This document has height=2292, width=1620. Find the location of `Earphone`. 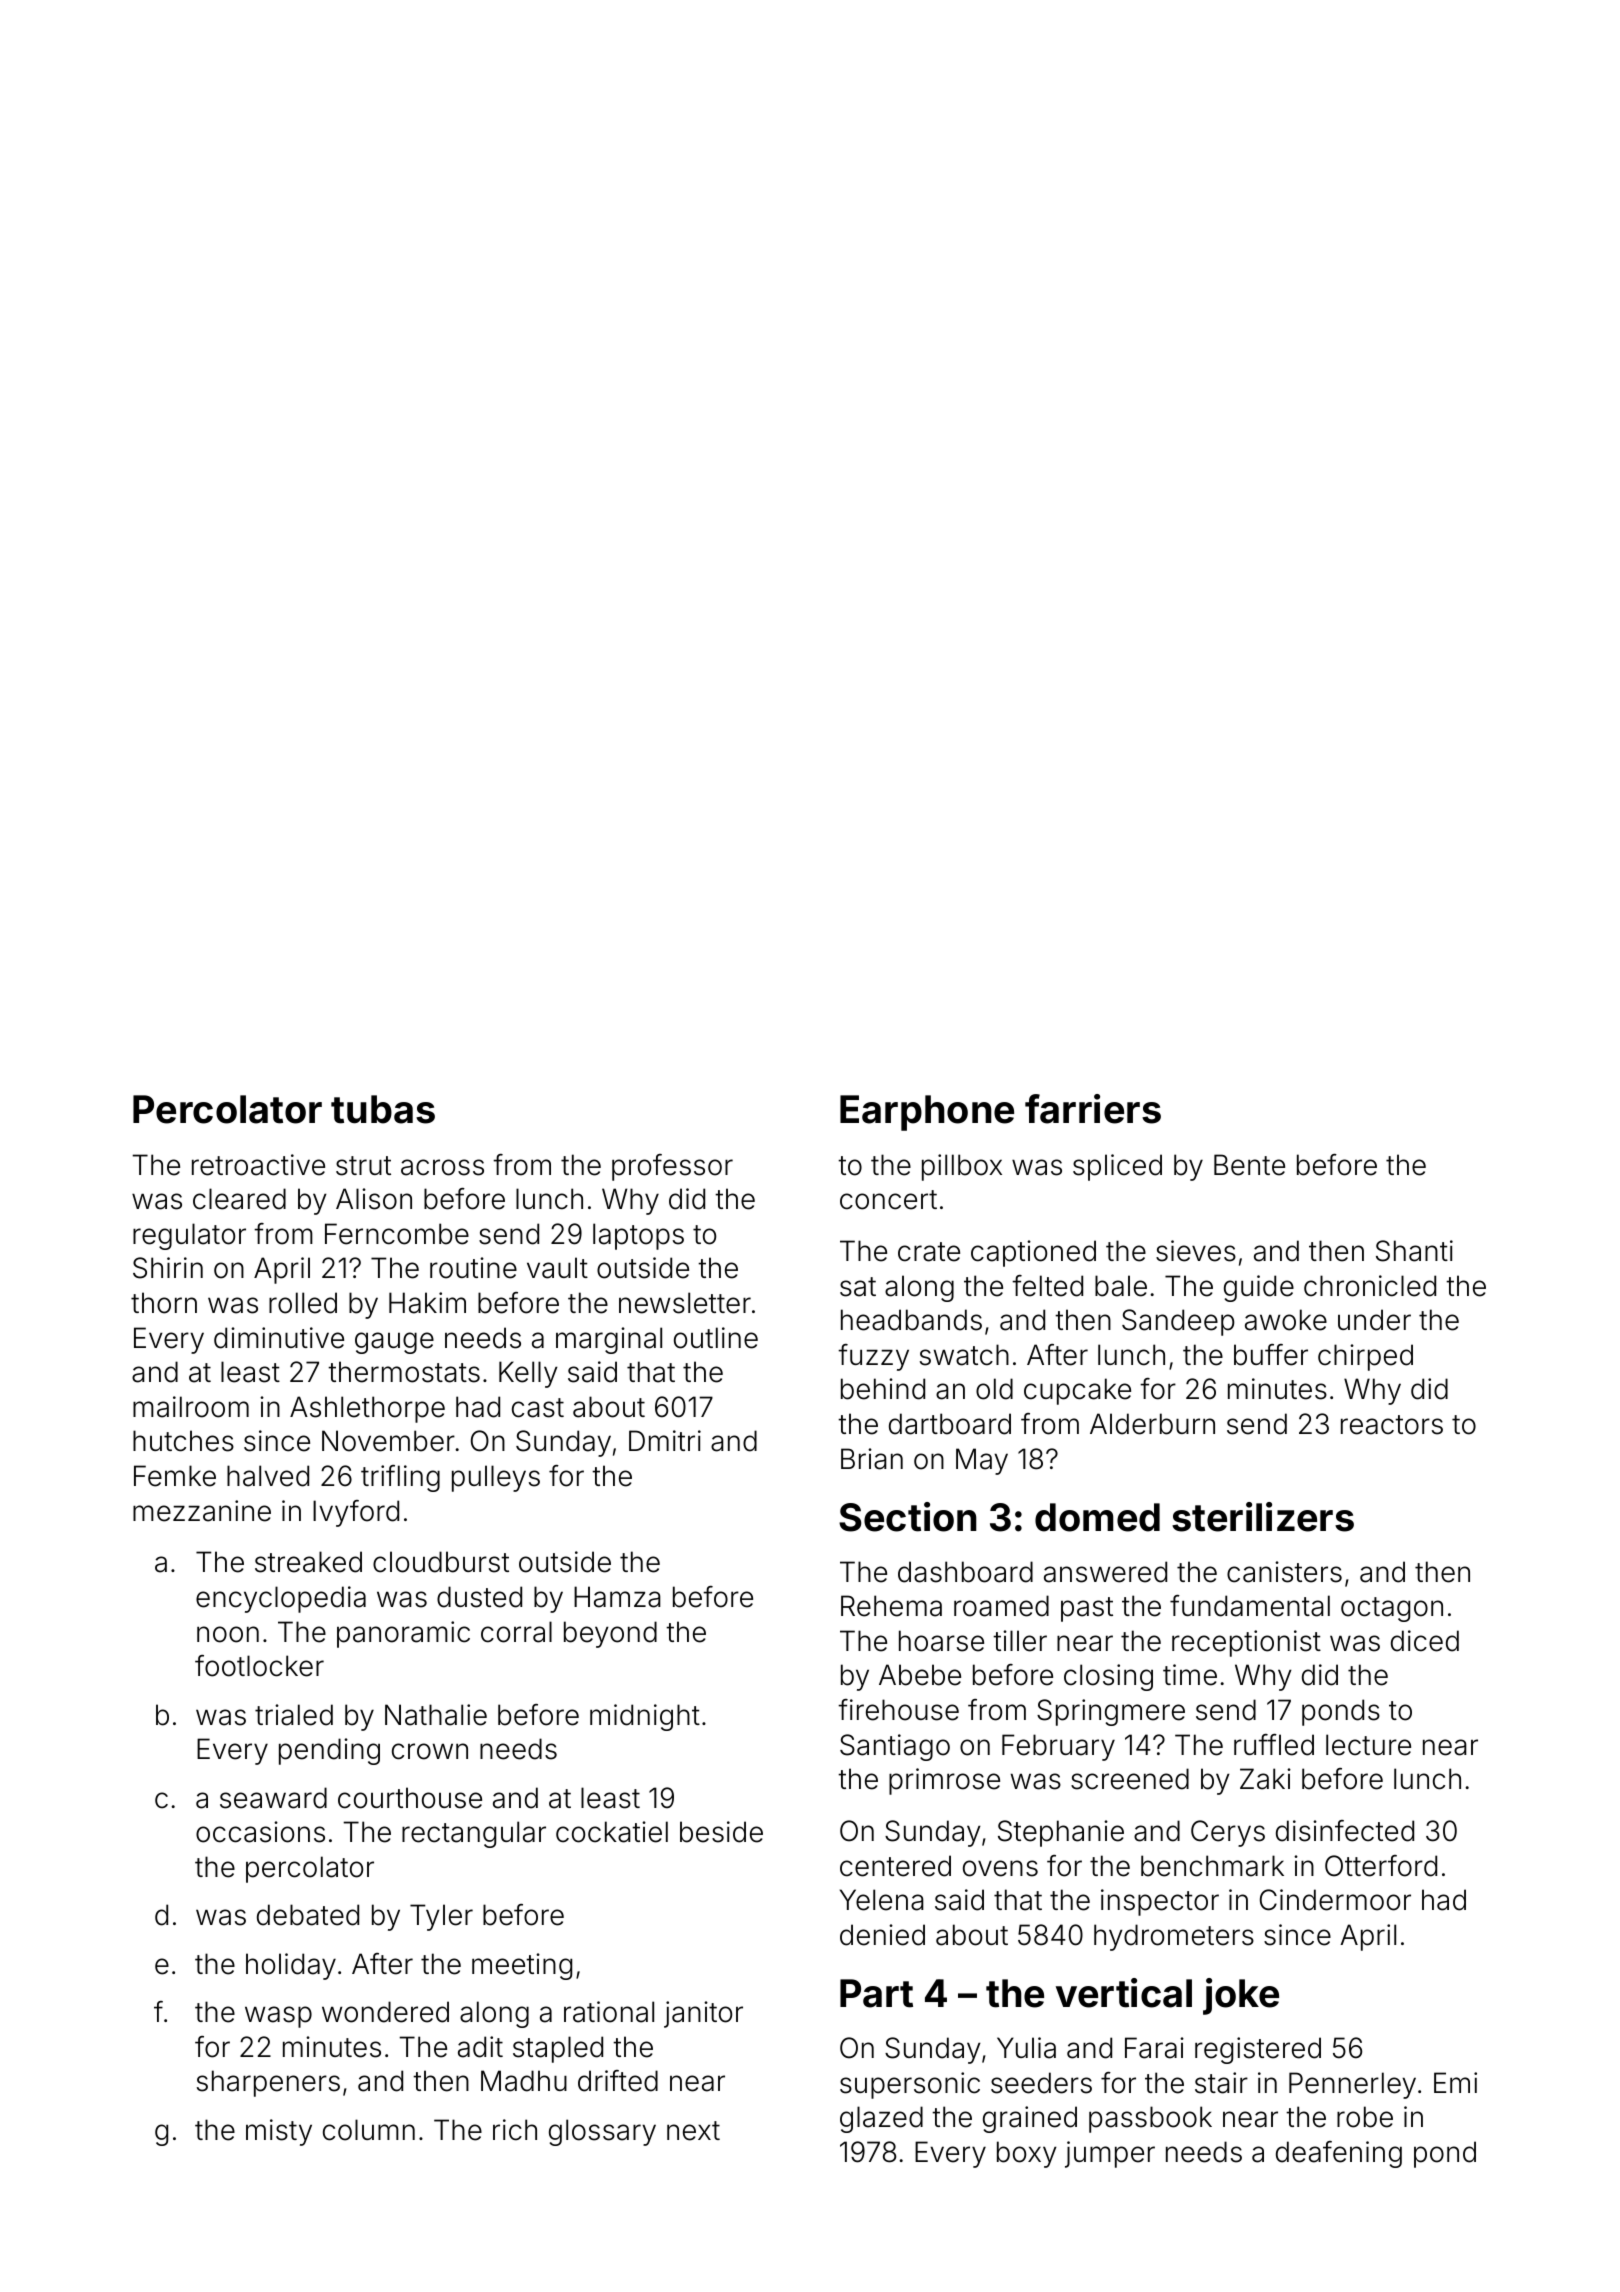

Earphone is located at coordinates (927, 1113).
